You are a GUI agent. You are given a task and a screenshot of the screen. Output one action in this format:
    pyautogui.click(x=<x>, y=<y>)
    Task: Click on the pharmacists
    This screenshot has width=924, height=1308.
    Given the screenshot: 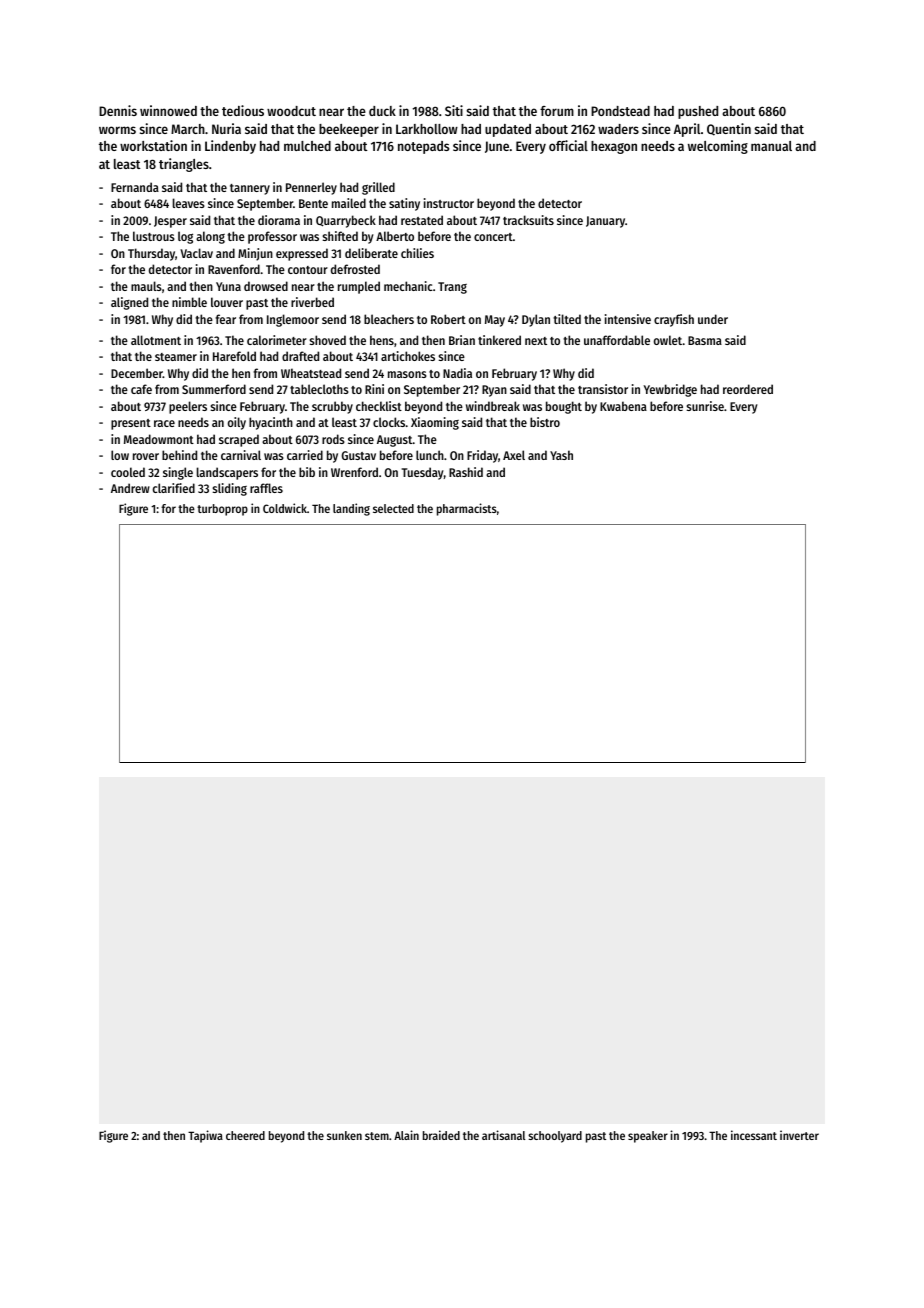 What is the action you would take?
    pyautogui.click(x=467, y=509)
